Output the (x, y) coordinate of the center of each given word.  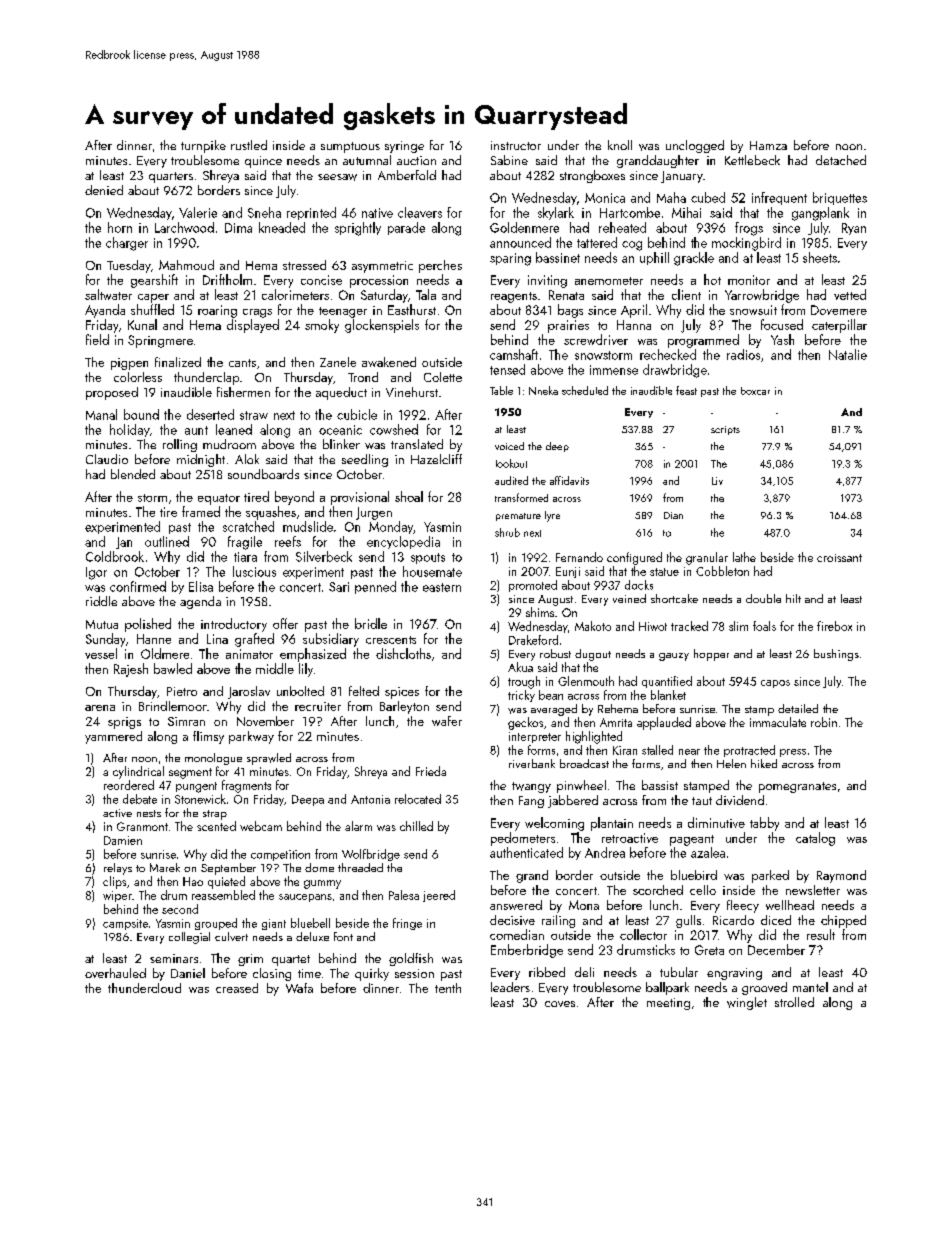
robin (824, 722)
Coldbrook (115, 556)
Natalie (848, 354)
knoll (620, 145)
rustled (249, 145)
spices (402, 693)
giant (274, 924)
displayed (253, 326)
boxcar (755, 391)
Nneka (543, 390)
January (682, 177)
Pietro (182, 691)
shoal (409, 496)
